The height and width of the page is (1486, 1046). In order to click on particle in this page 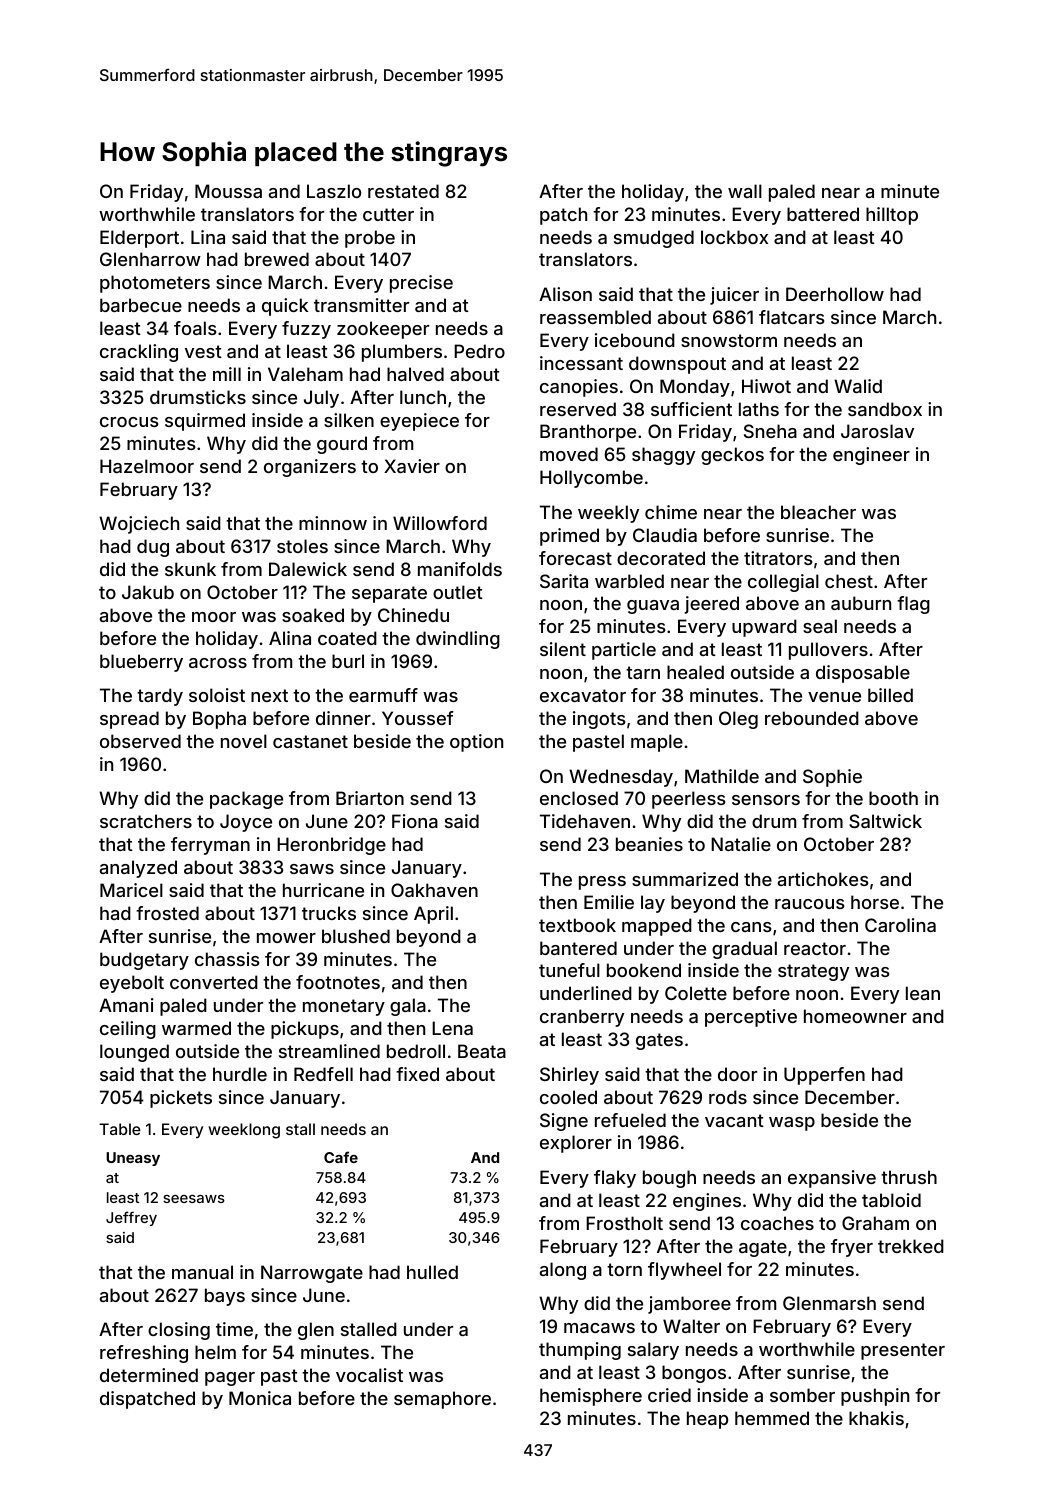, I will do `click(624, 651)`.
